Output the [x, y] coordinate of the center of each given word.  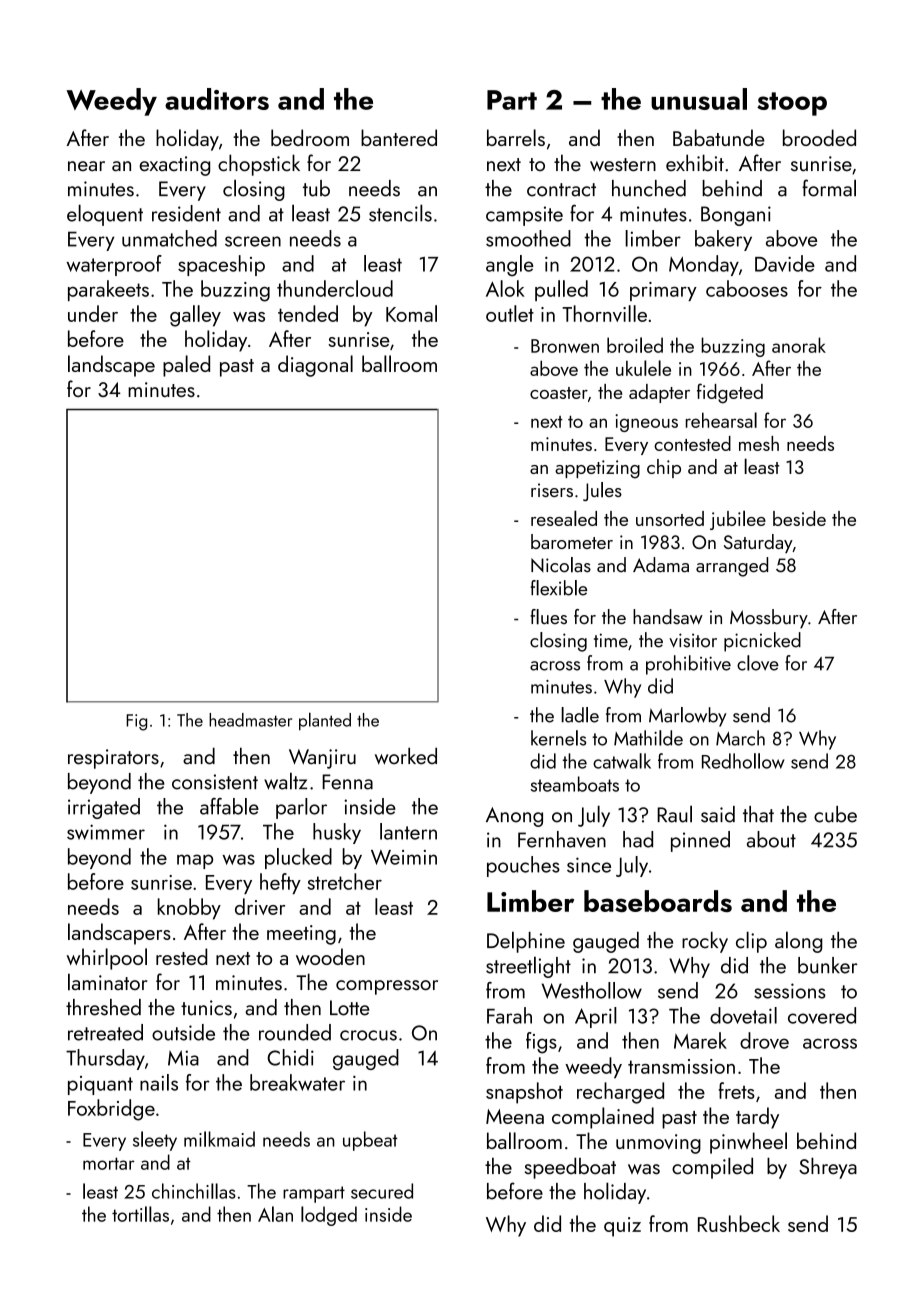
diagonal [315, 366]
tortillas [140, 1214]
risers [552, 490]
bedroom [310, 137]
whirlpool [106, 959]
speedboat [570, 1168]
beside [799, 518]
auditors [217, 99]
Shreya [828, 1168]
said [718, 814]
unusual [699, 99]
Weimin [404, 857]
